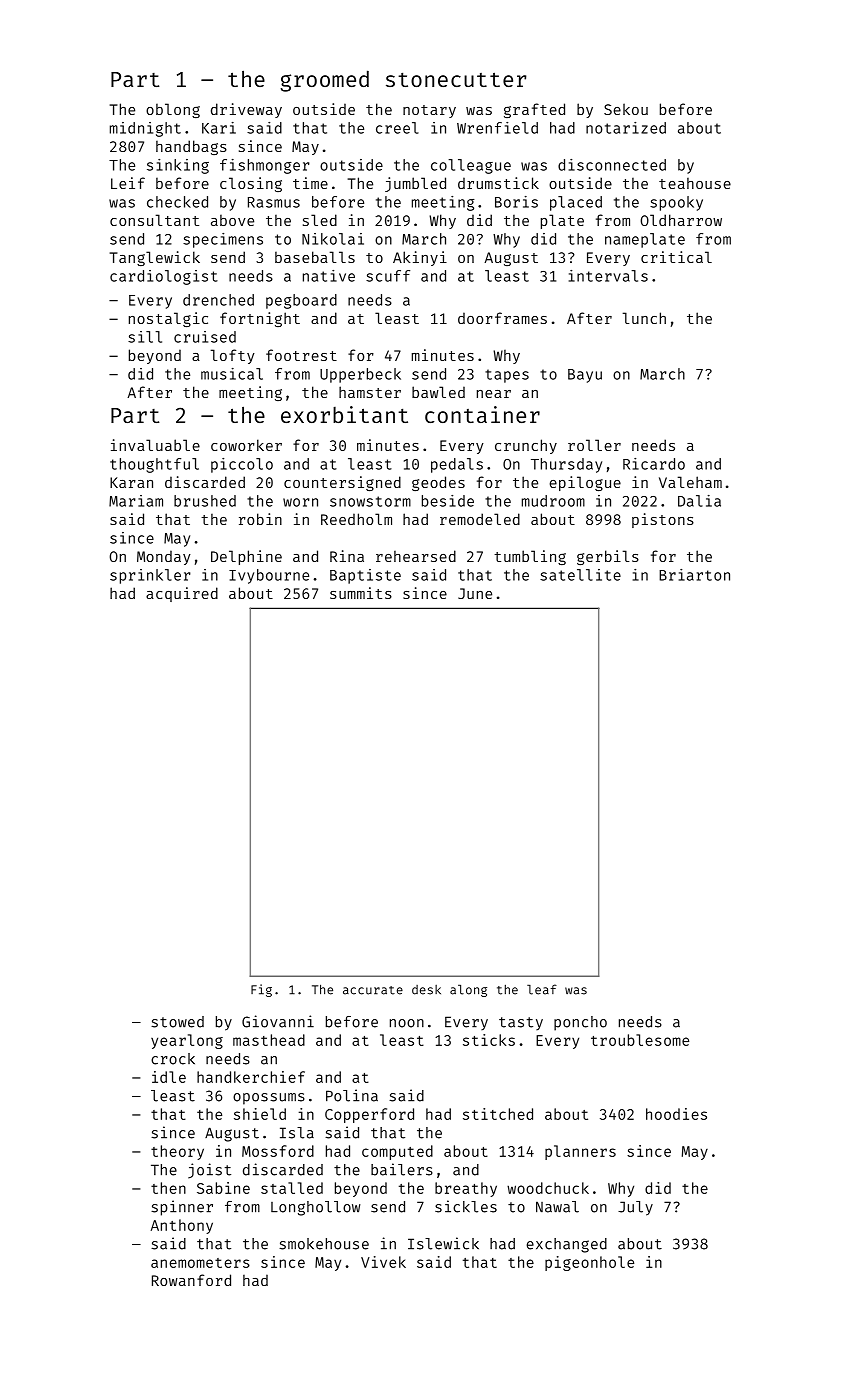 This screenshot has height=1400, width=849. What do you see at coordinates (173, 110) in the screenshot?
I see `oblong` at bounding box center [173, 110].
